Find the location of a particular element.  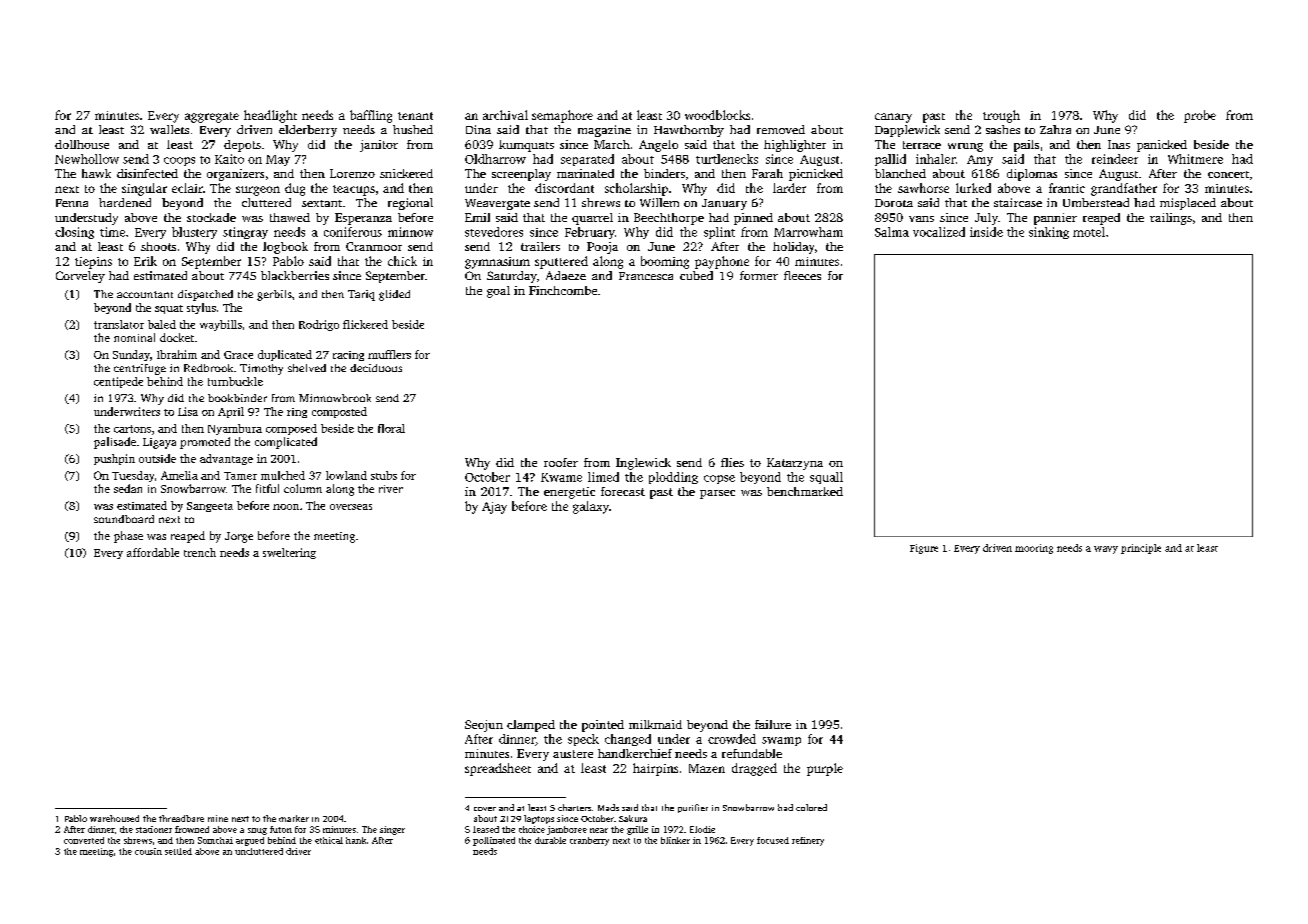

pollinated is located at coordinates (494, 841).
